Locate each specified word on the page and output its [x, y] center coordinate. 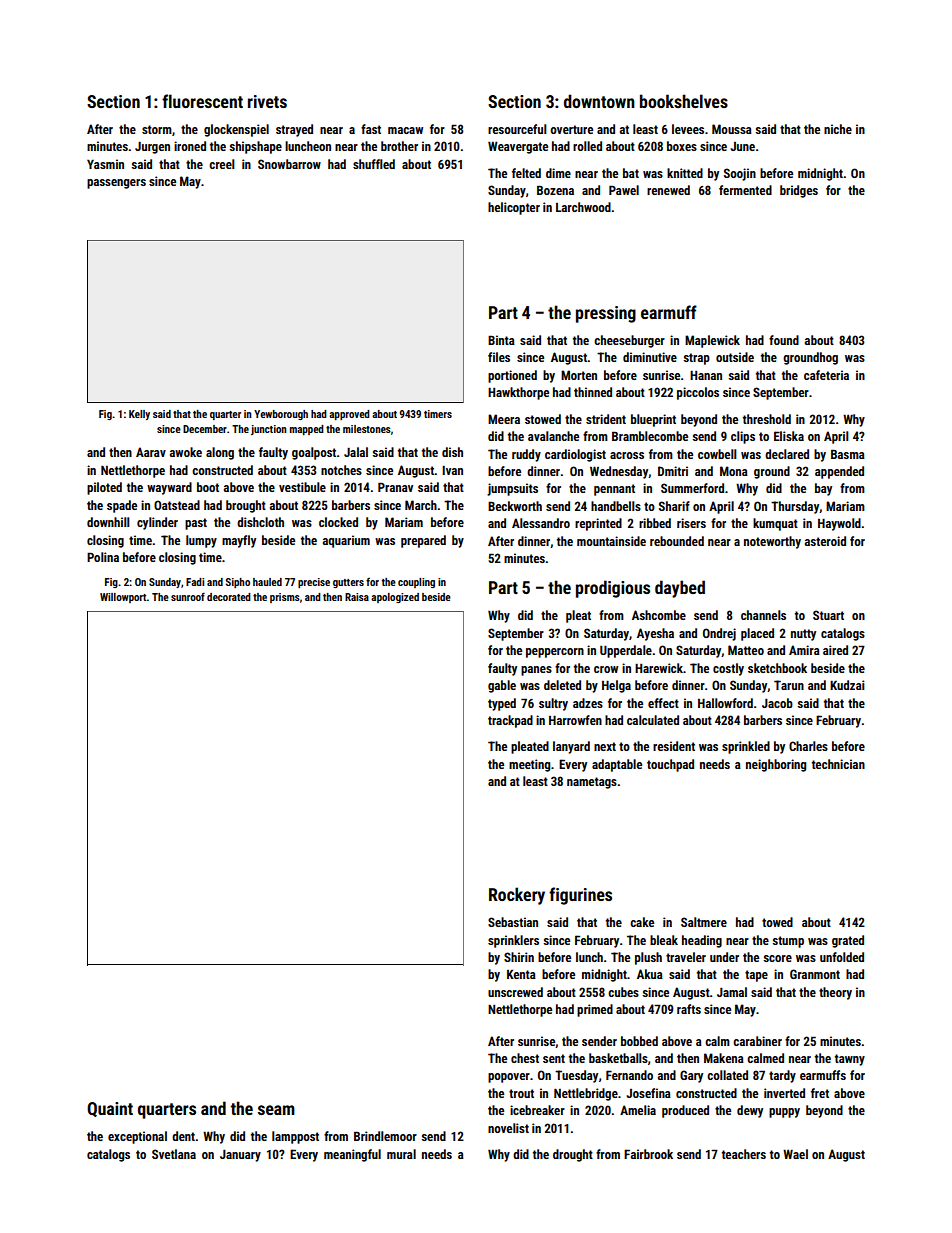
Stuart [828, 615]
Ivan [452, 470]
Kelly [139, 415]
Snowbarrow [289, 164]
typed [502, 704]
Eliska [789, 436]
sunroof [188, 596]
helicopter [514, 208]
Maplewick [712, 341]
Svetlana [174, 1154]
